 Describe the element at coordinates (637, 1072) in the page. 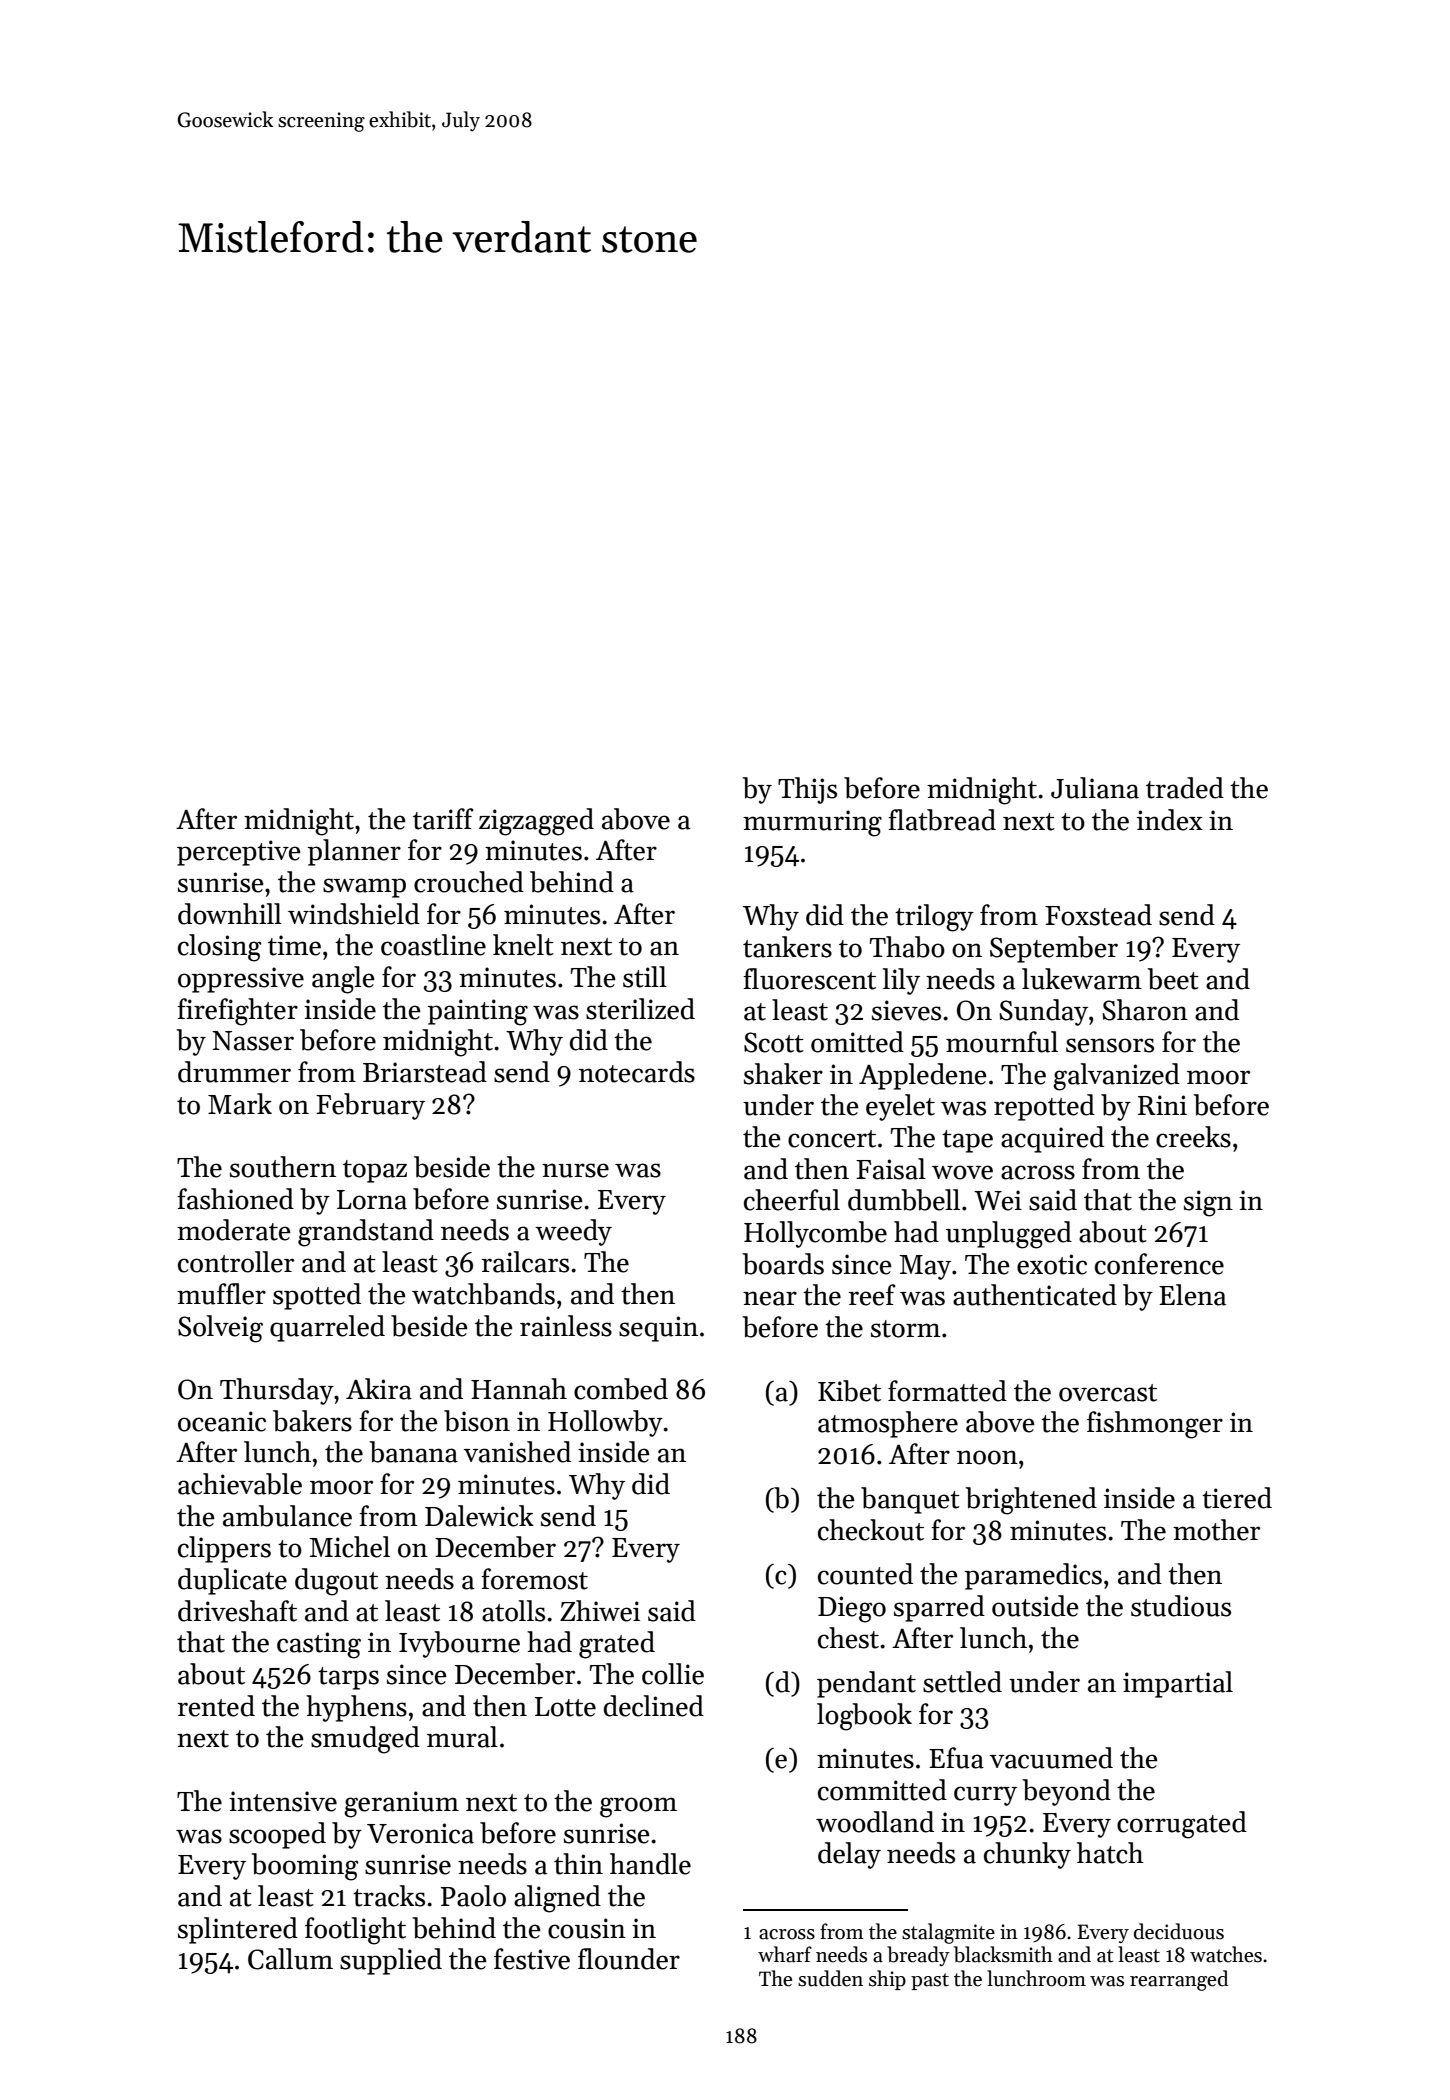

I see `notecards` at that location.
